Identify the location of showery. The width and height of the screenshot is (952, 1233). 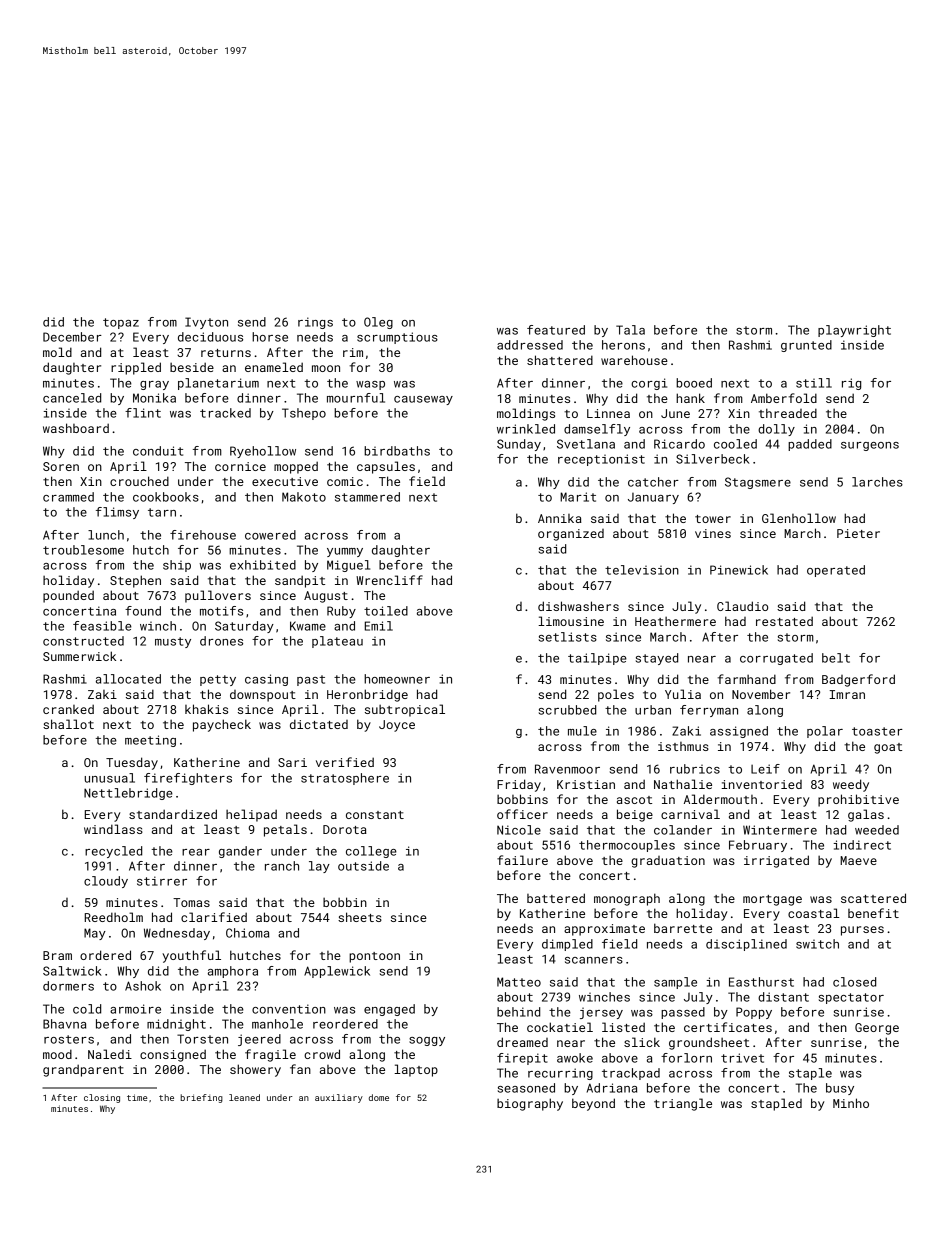
(255, 1070).
